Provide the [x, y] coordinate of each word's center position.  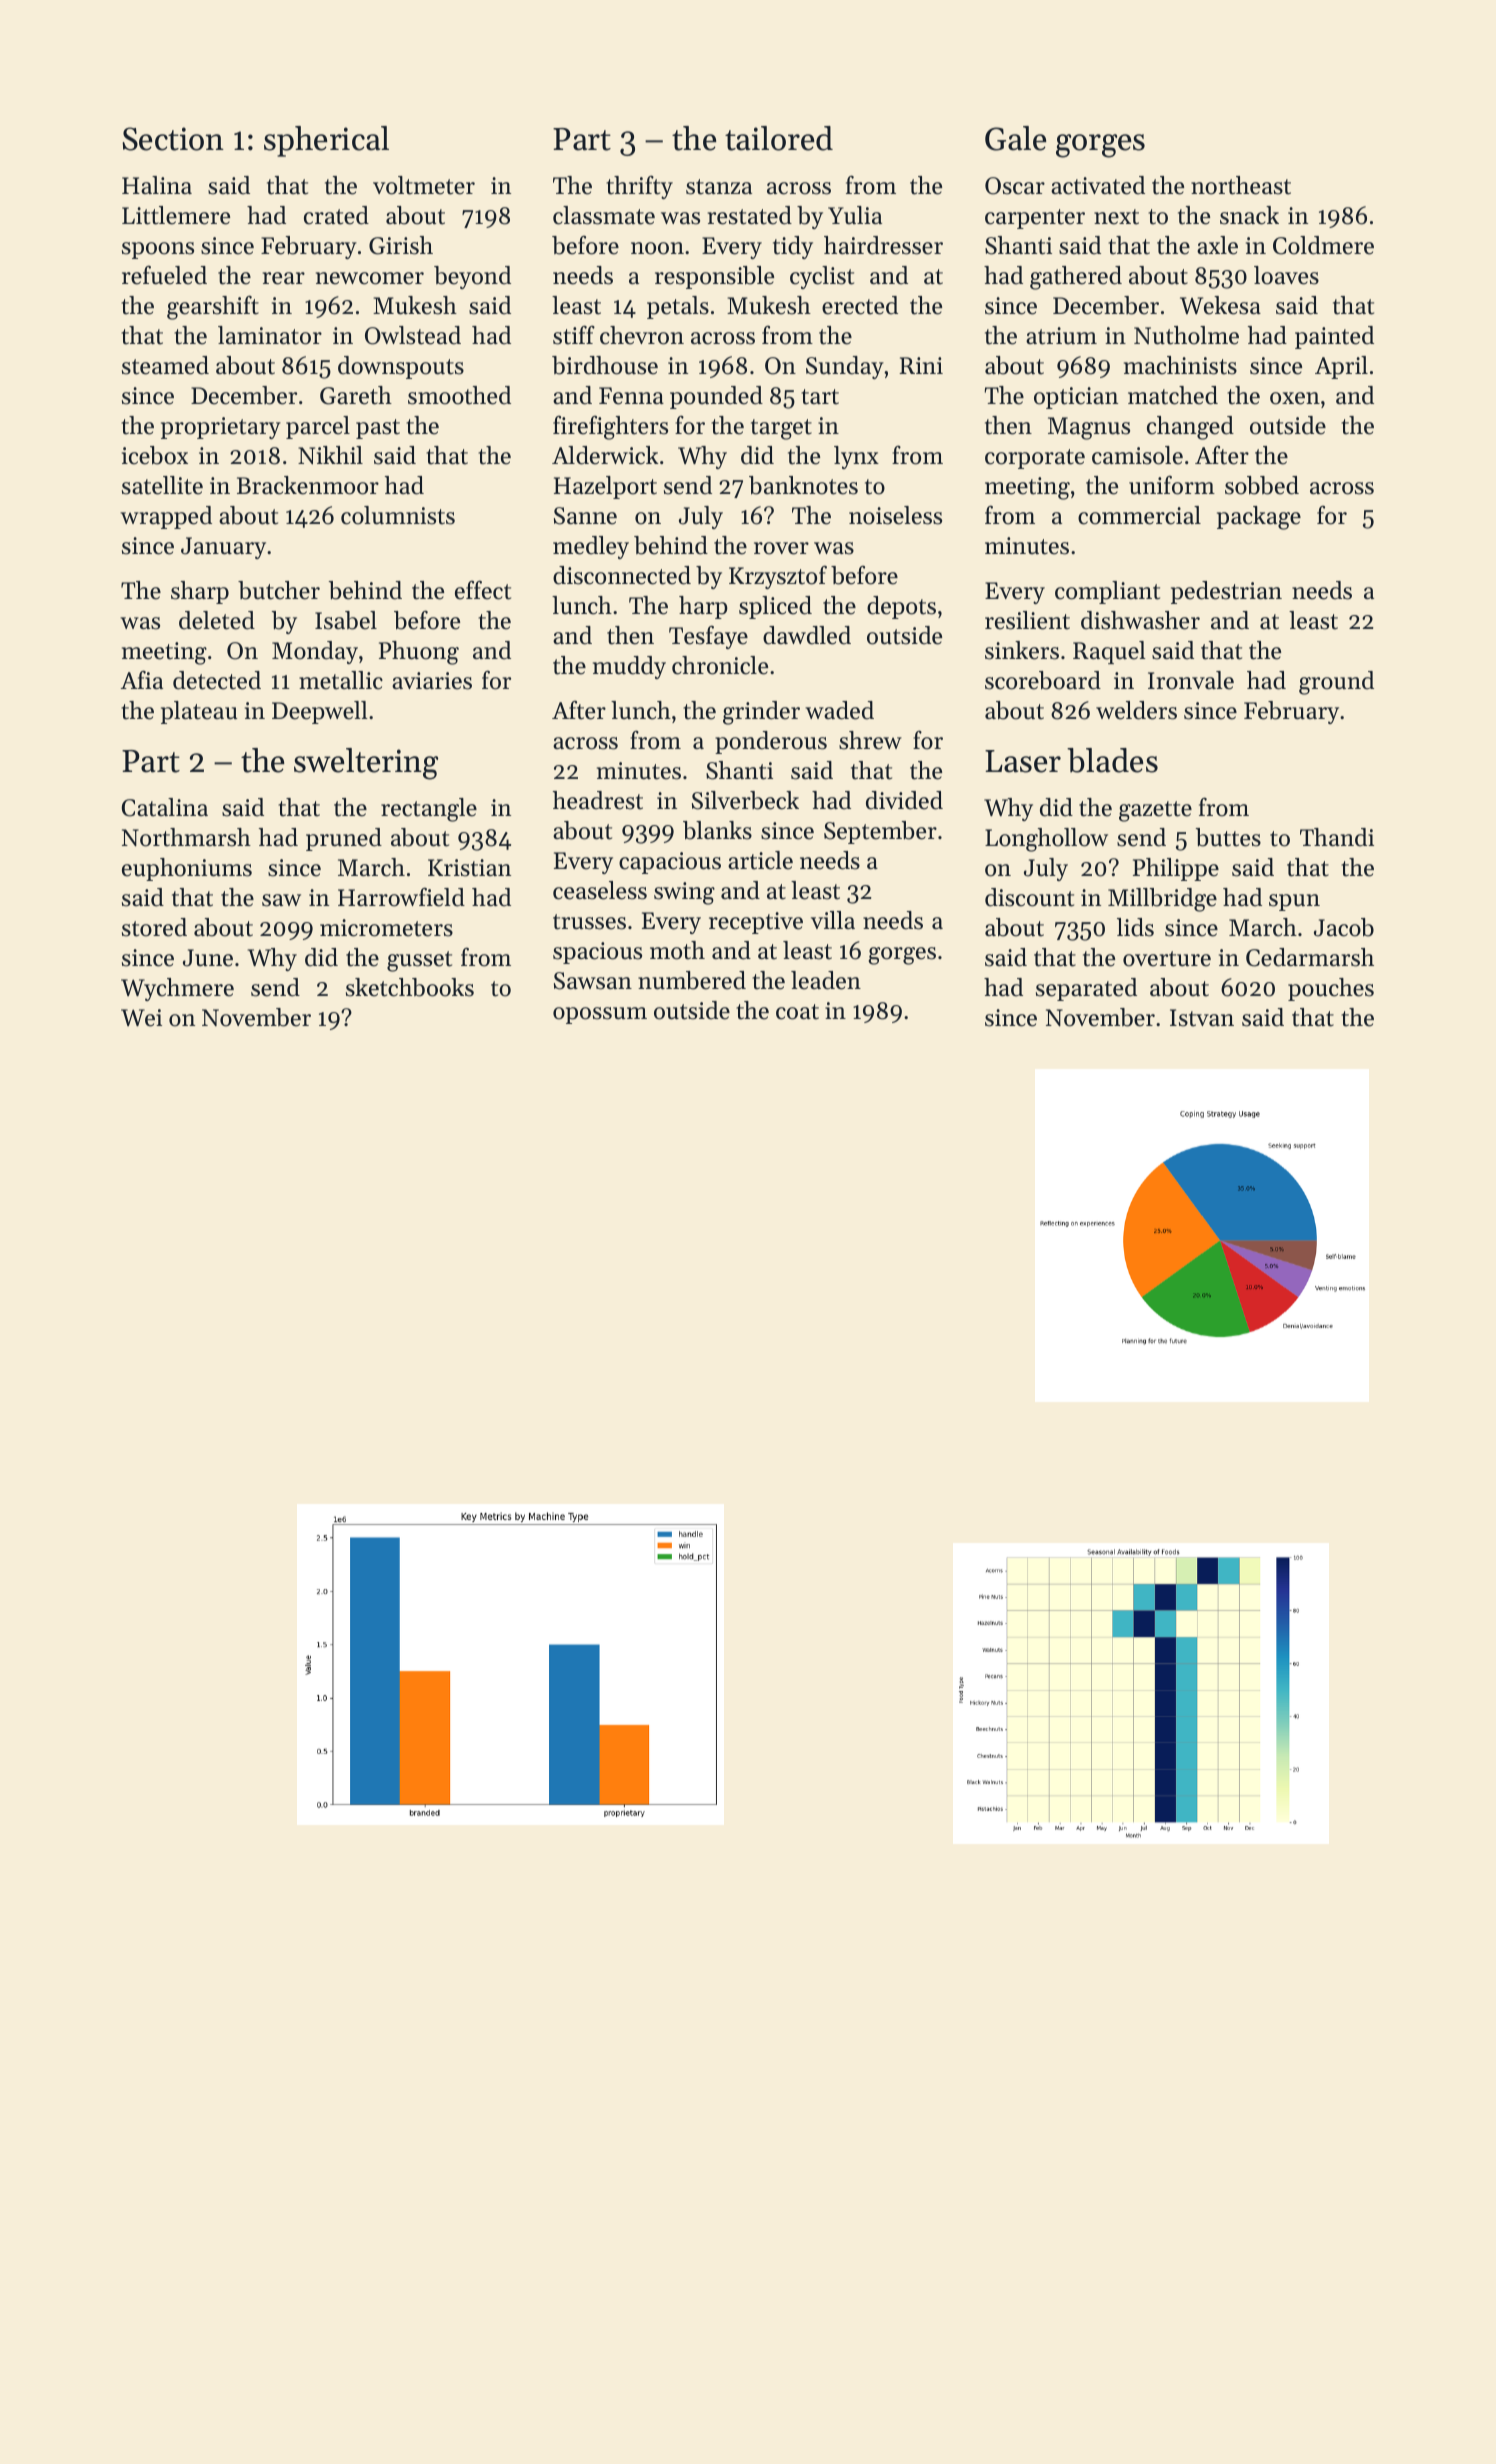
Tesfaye [708, 637]
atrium [1061, 336]
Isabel [346, 620]
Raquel [1109, 652]
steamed [165, 365]
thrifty [639, 187]
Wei [141, 1018]
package [1259, 518]
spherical [326, 141]
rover [781, 548]
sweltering [366, 764]
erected [860, 305]
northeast [1241, 185]
